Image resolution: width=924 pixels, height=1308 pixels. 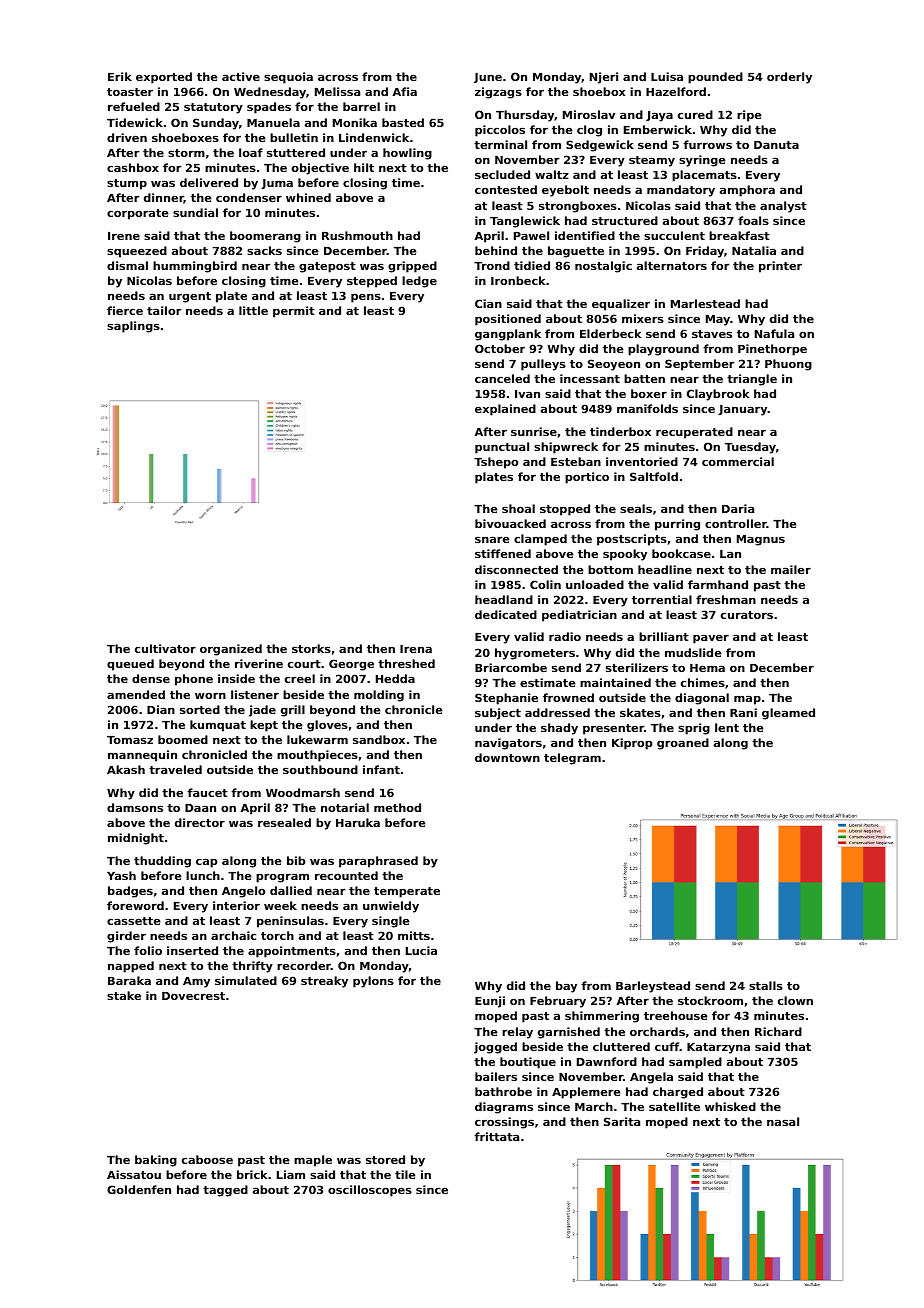 I want to click on Tshepo, so click(x=496, y=463).
